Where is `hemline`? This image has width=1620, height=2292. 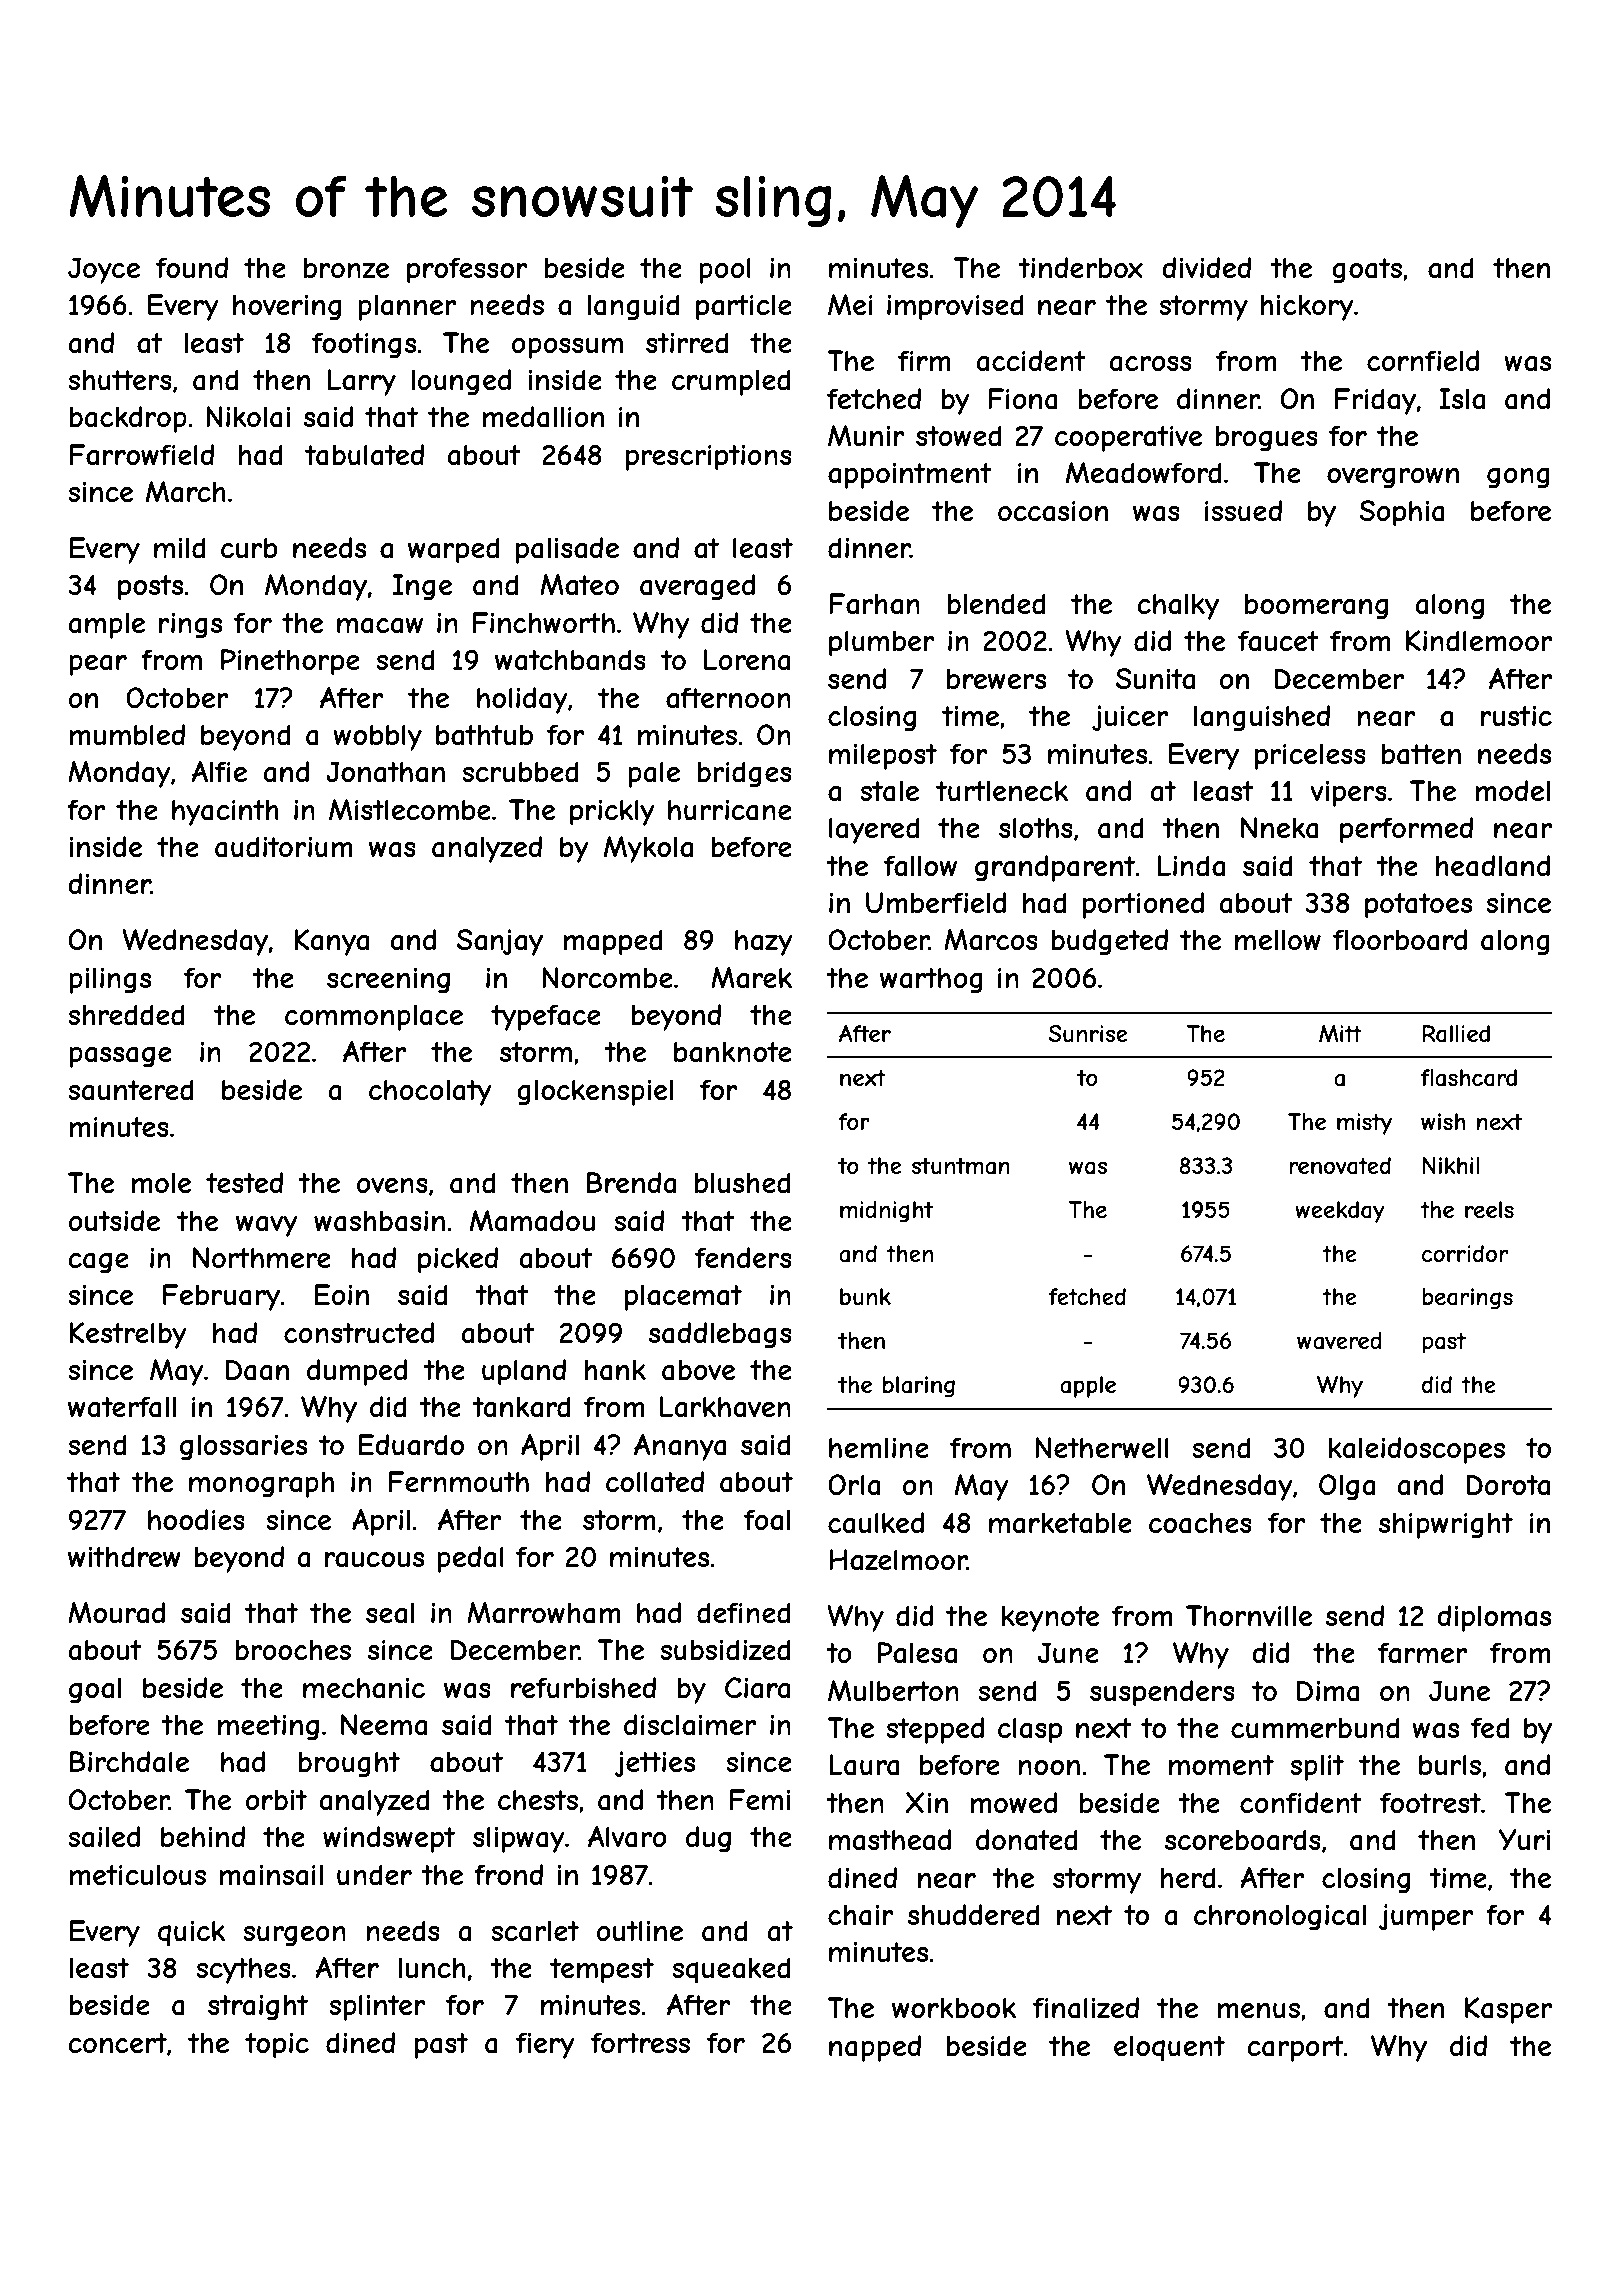
hemline is located at coordinates (879, 1447).
